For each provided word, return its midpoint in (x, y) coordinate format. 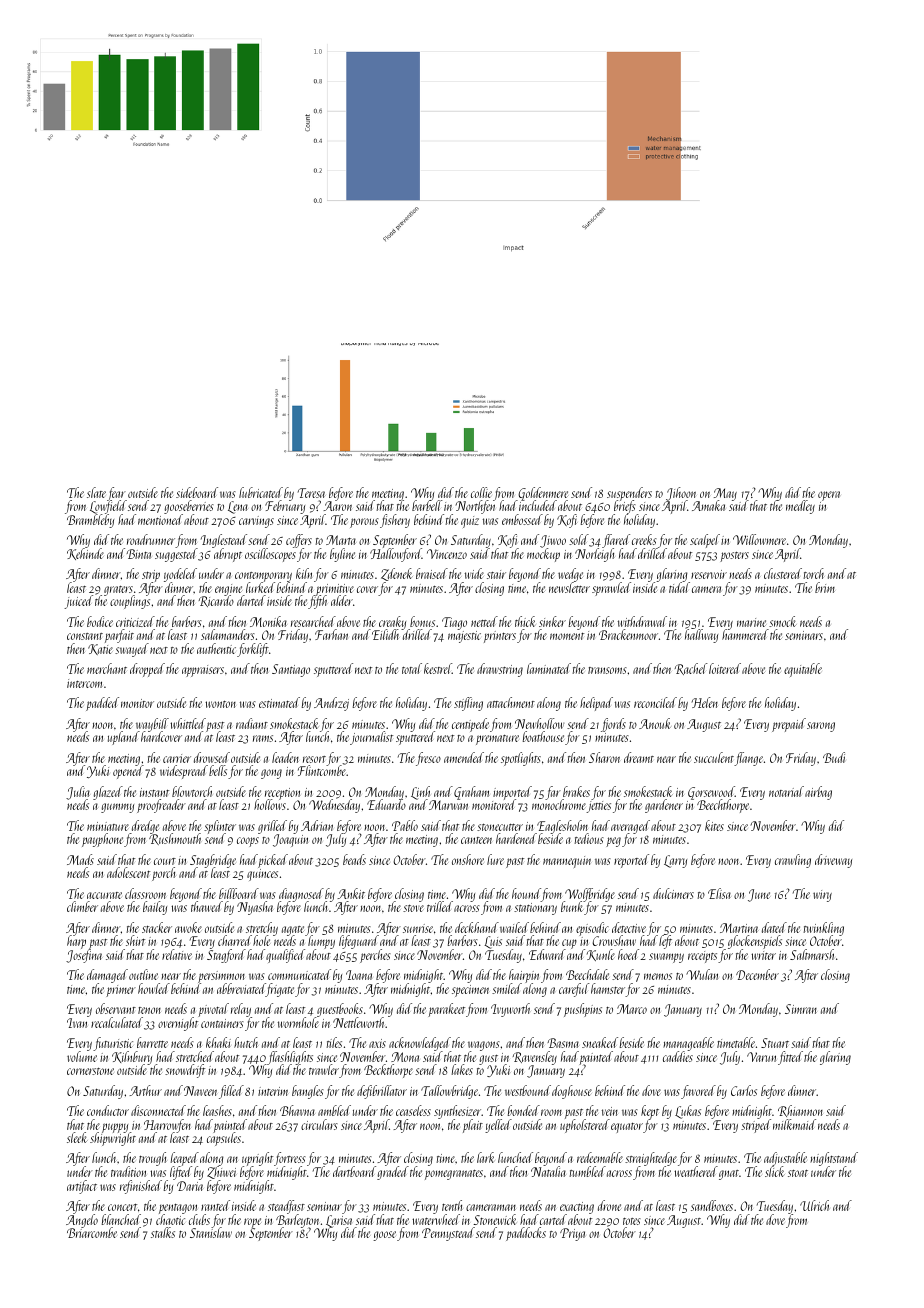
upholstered (585, 1126)
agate (293, 931)
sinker (552, 621)
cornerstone (90, 1071)
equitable (803, 670)
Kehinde (85, 554)
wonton (220, 704)
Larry (675, 861)
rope (252, 1223)
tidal (679, 587)
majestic (464, 637)
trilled (439, 907)
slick (775, 1172)
